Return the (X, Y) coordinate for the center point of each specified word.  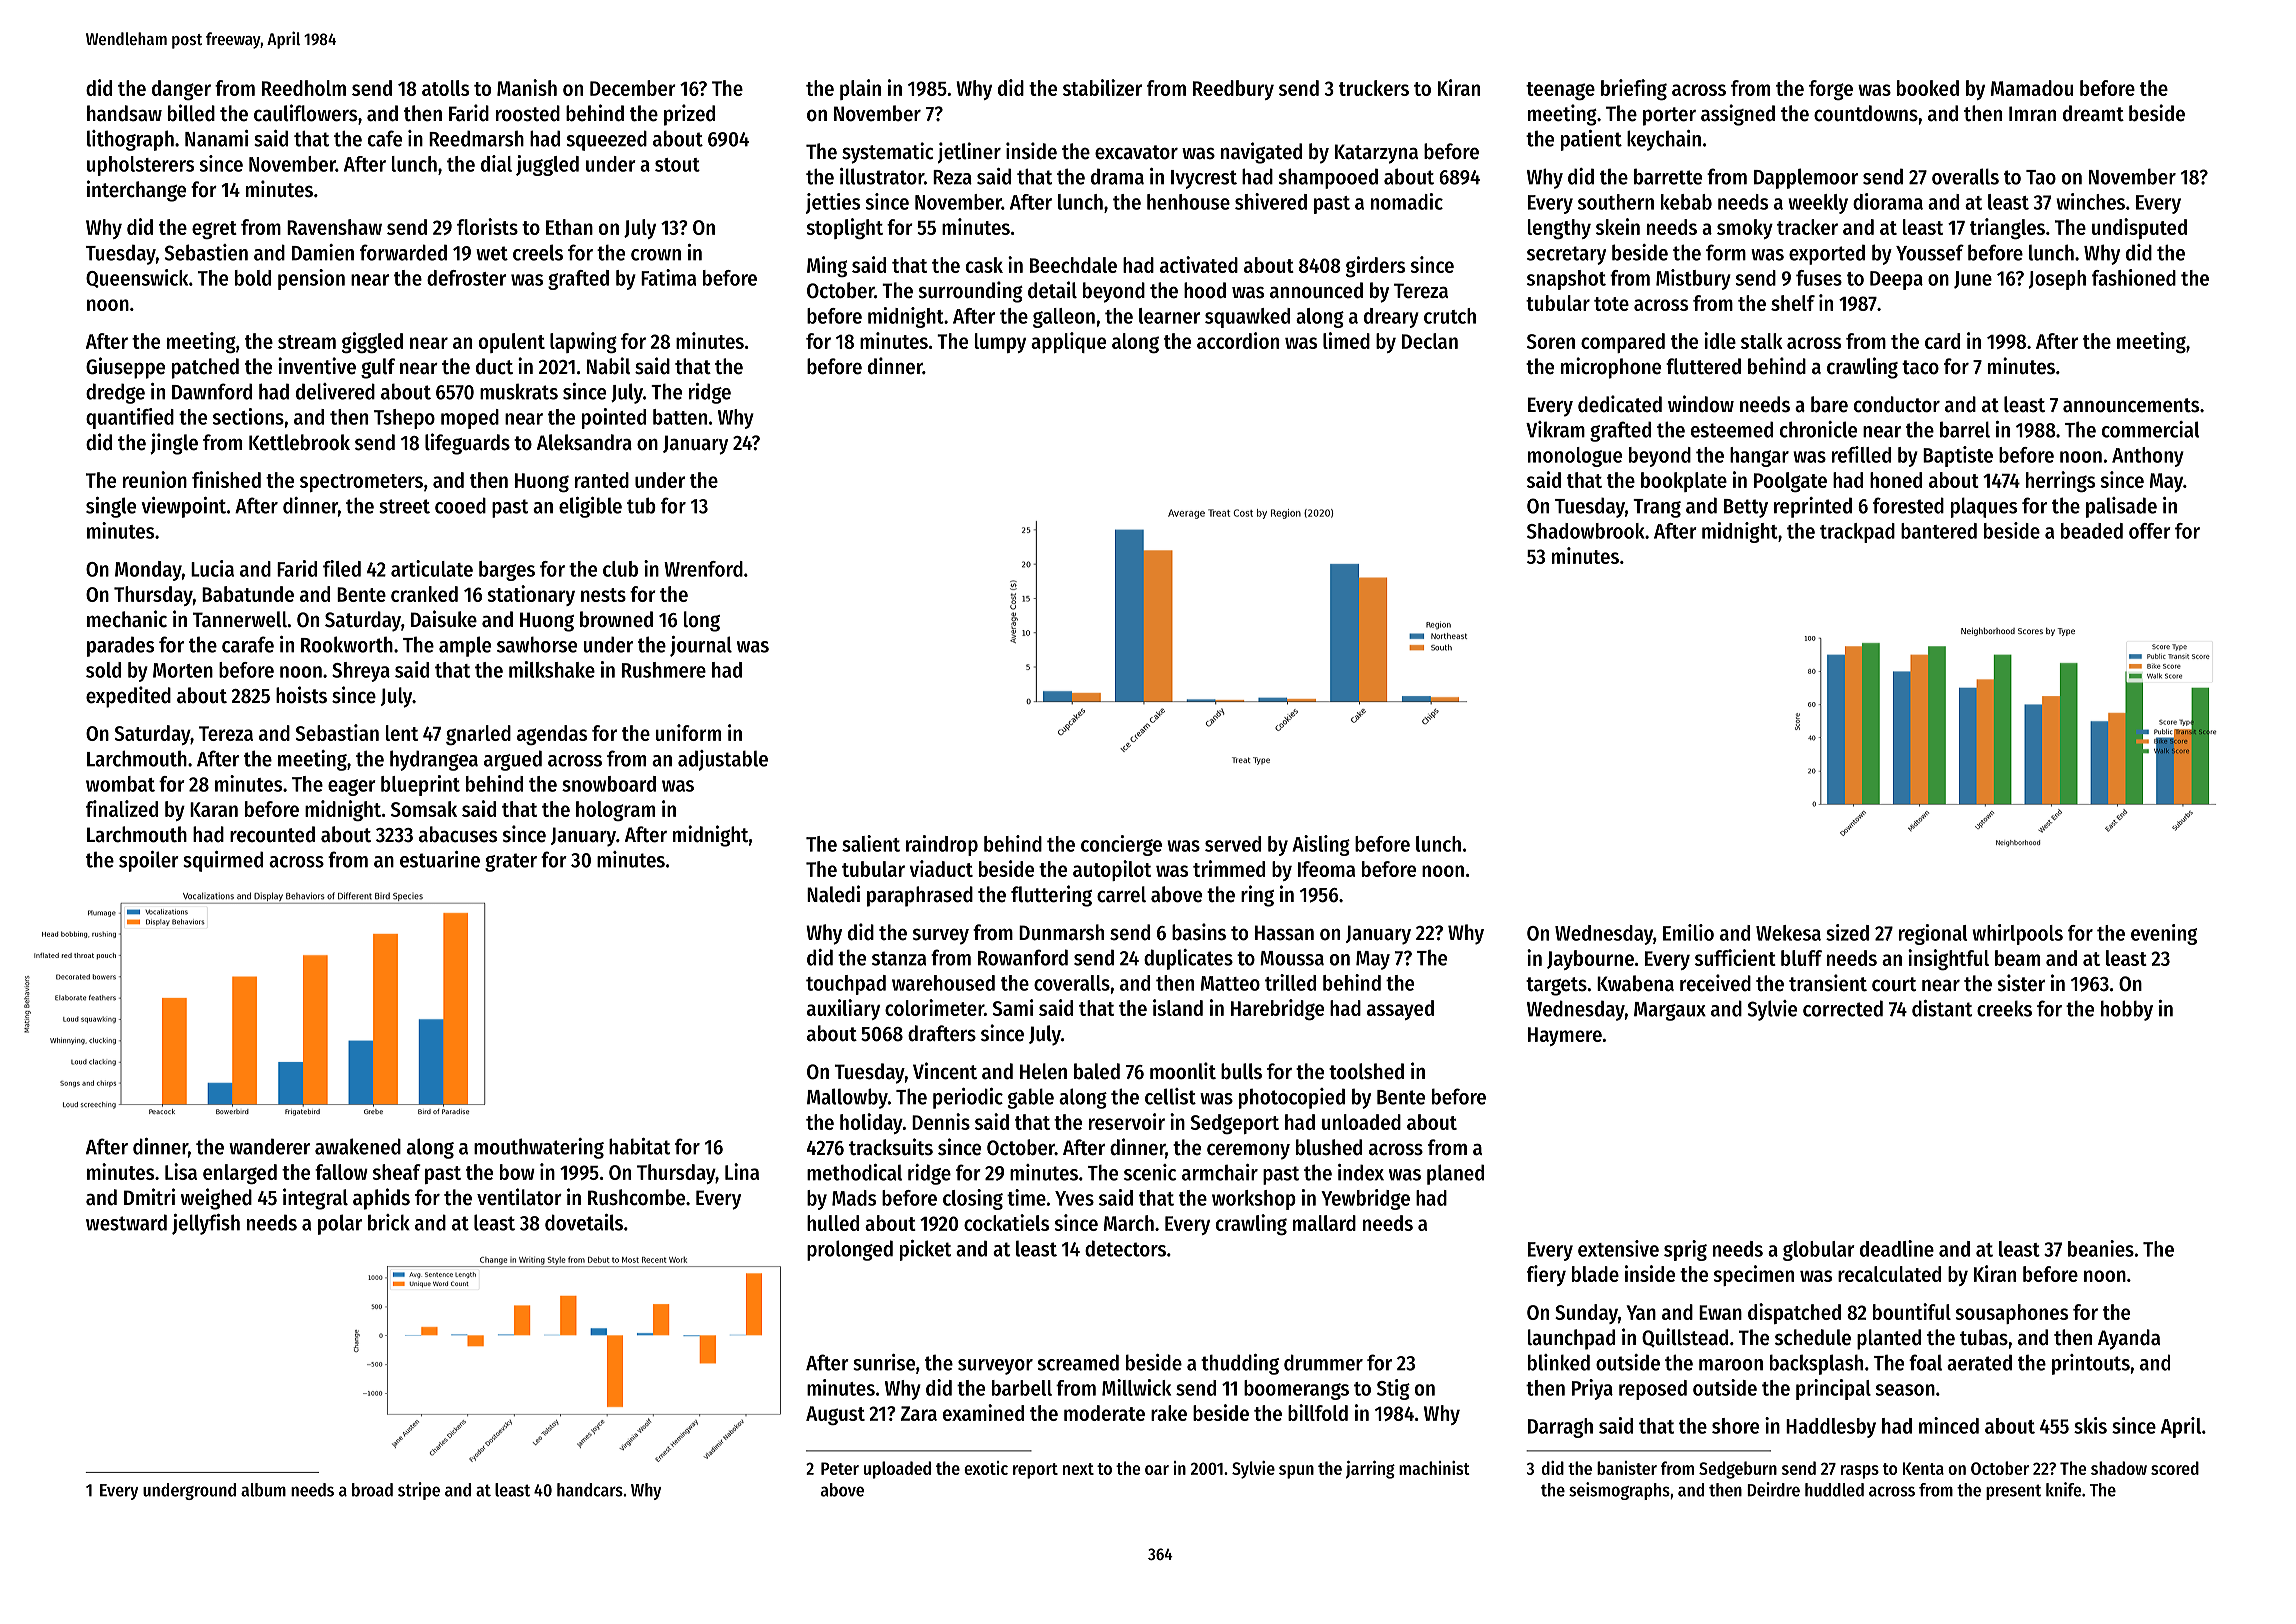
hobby (2127, 1010)
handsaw (124, 113)
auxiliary (843, 1009)
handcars (590, 1490)
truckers (1374, 88)
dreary (1391, 318)
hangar (1759, 457)
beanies (2101, 1248)
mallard (1324, 1223)
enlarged (240, 1174)
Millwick (1136, 1387)
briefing (1634, 89)
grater (511, 862)
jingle (174, 444)
